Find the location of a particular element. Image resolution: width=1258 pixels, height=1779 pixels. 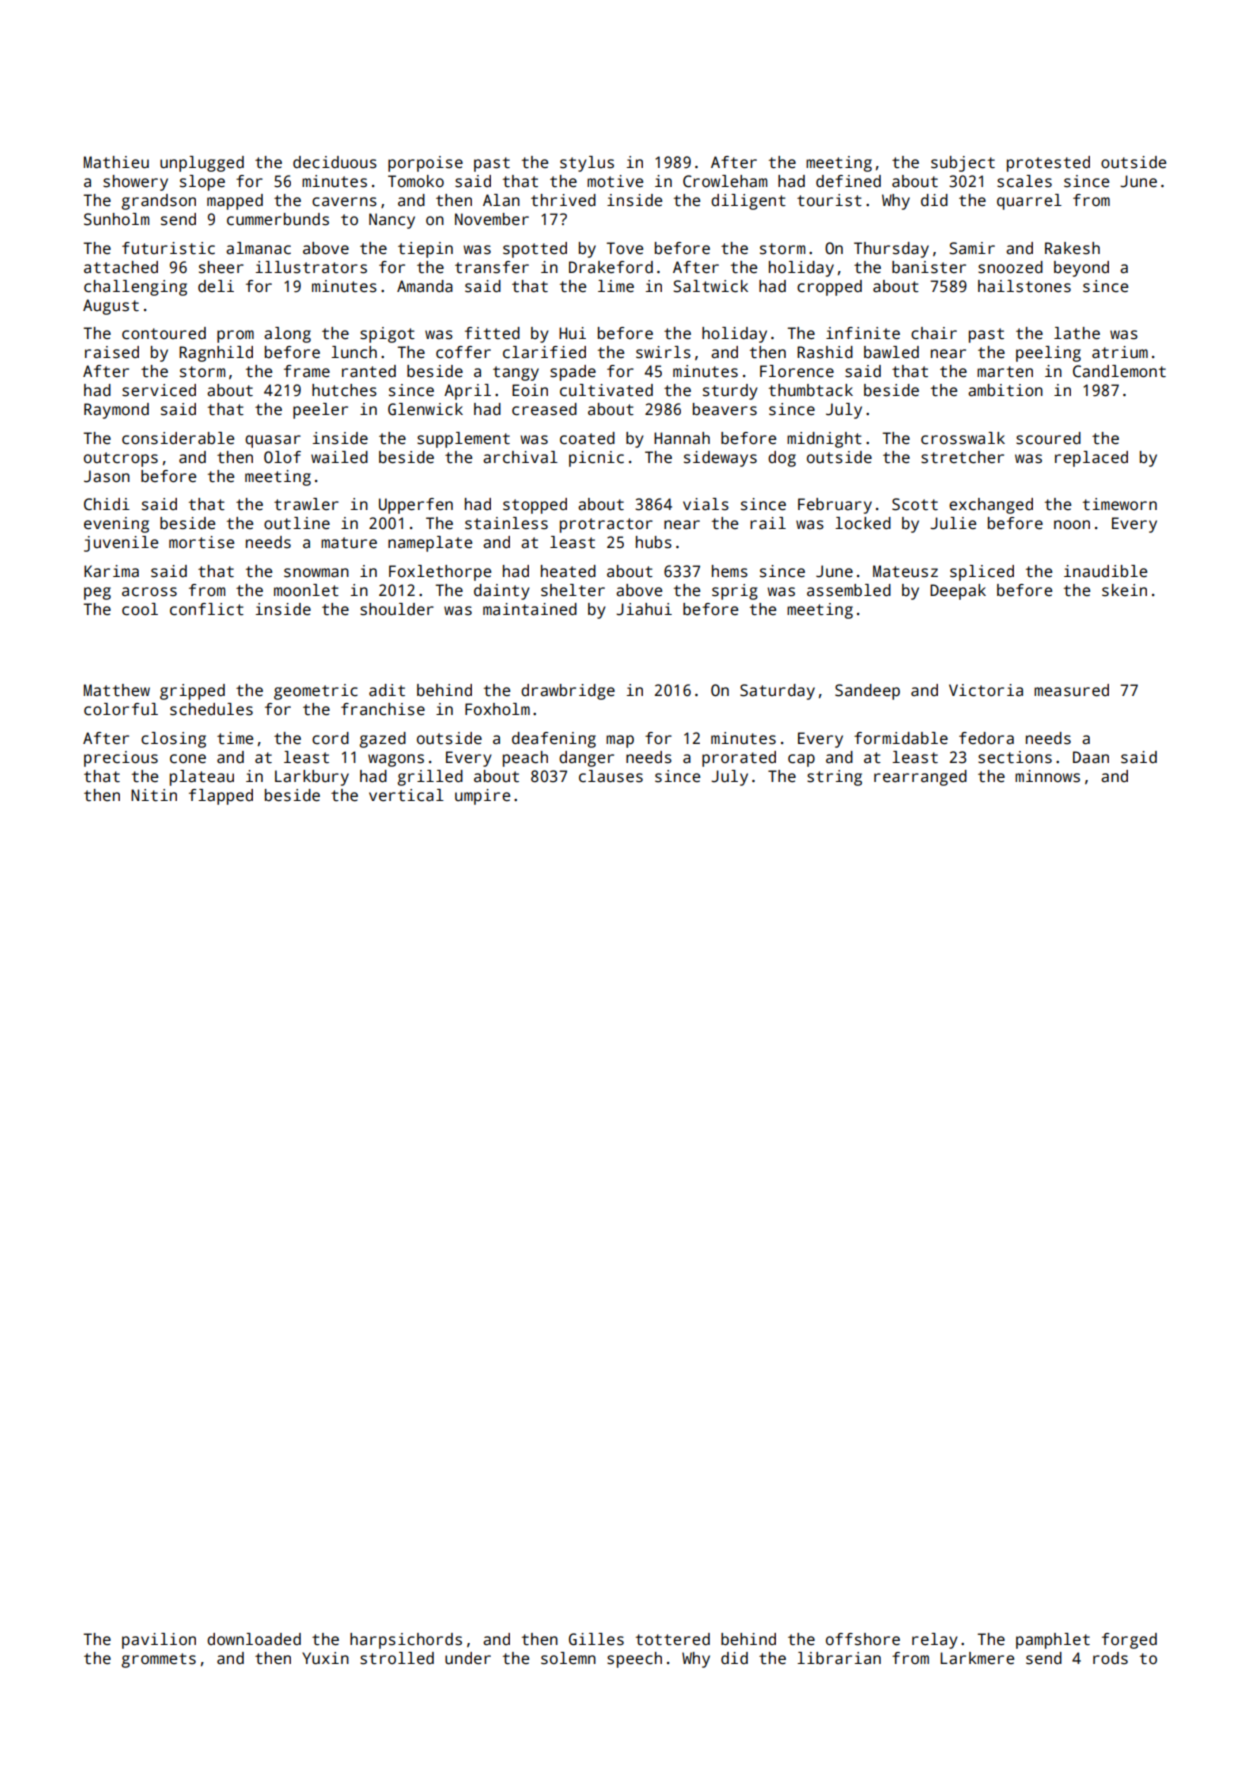

cool is located at coordinates (140, 609).
